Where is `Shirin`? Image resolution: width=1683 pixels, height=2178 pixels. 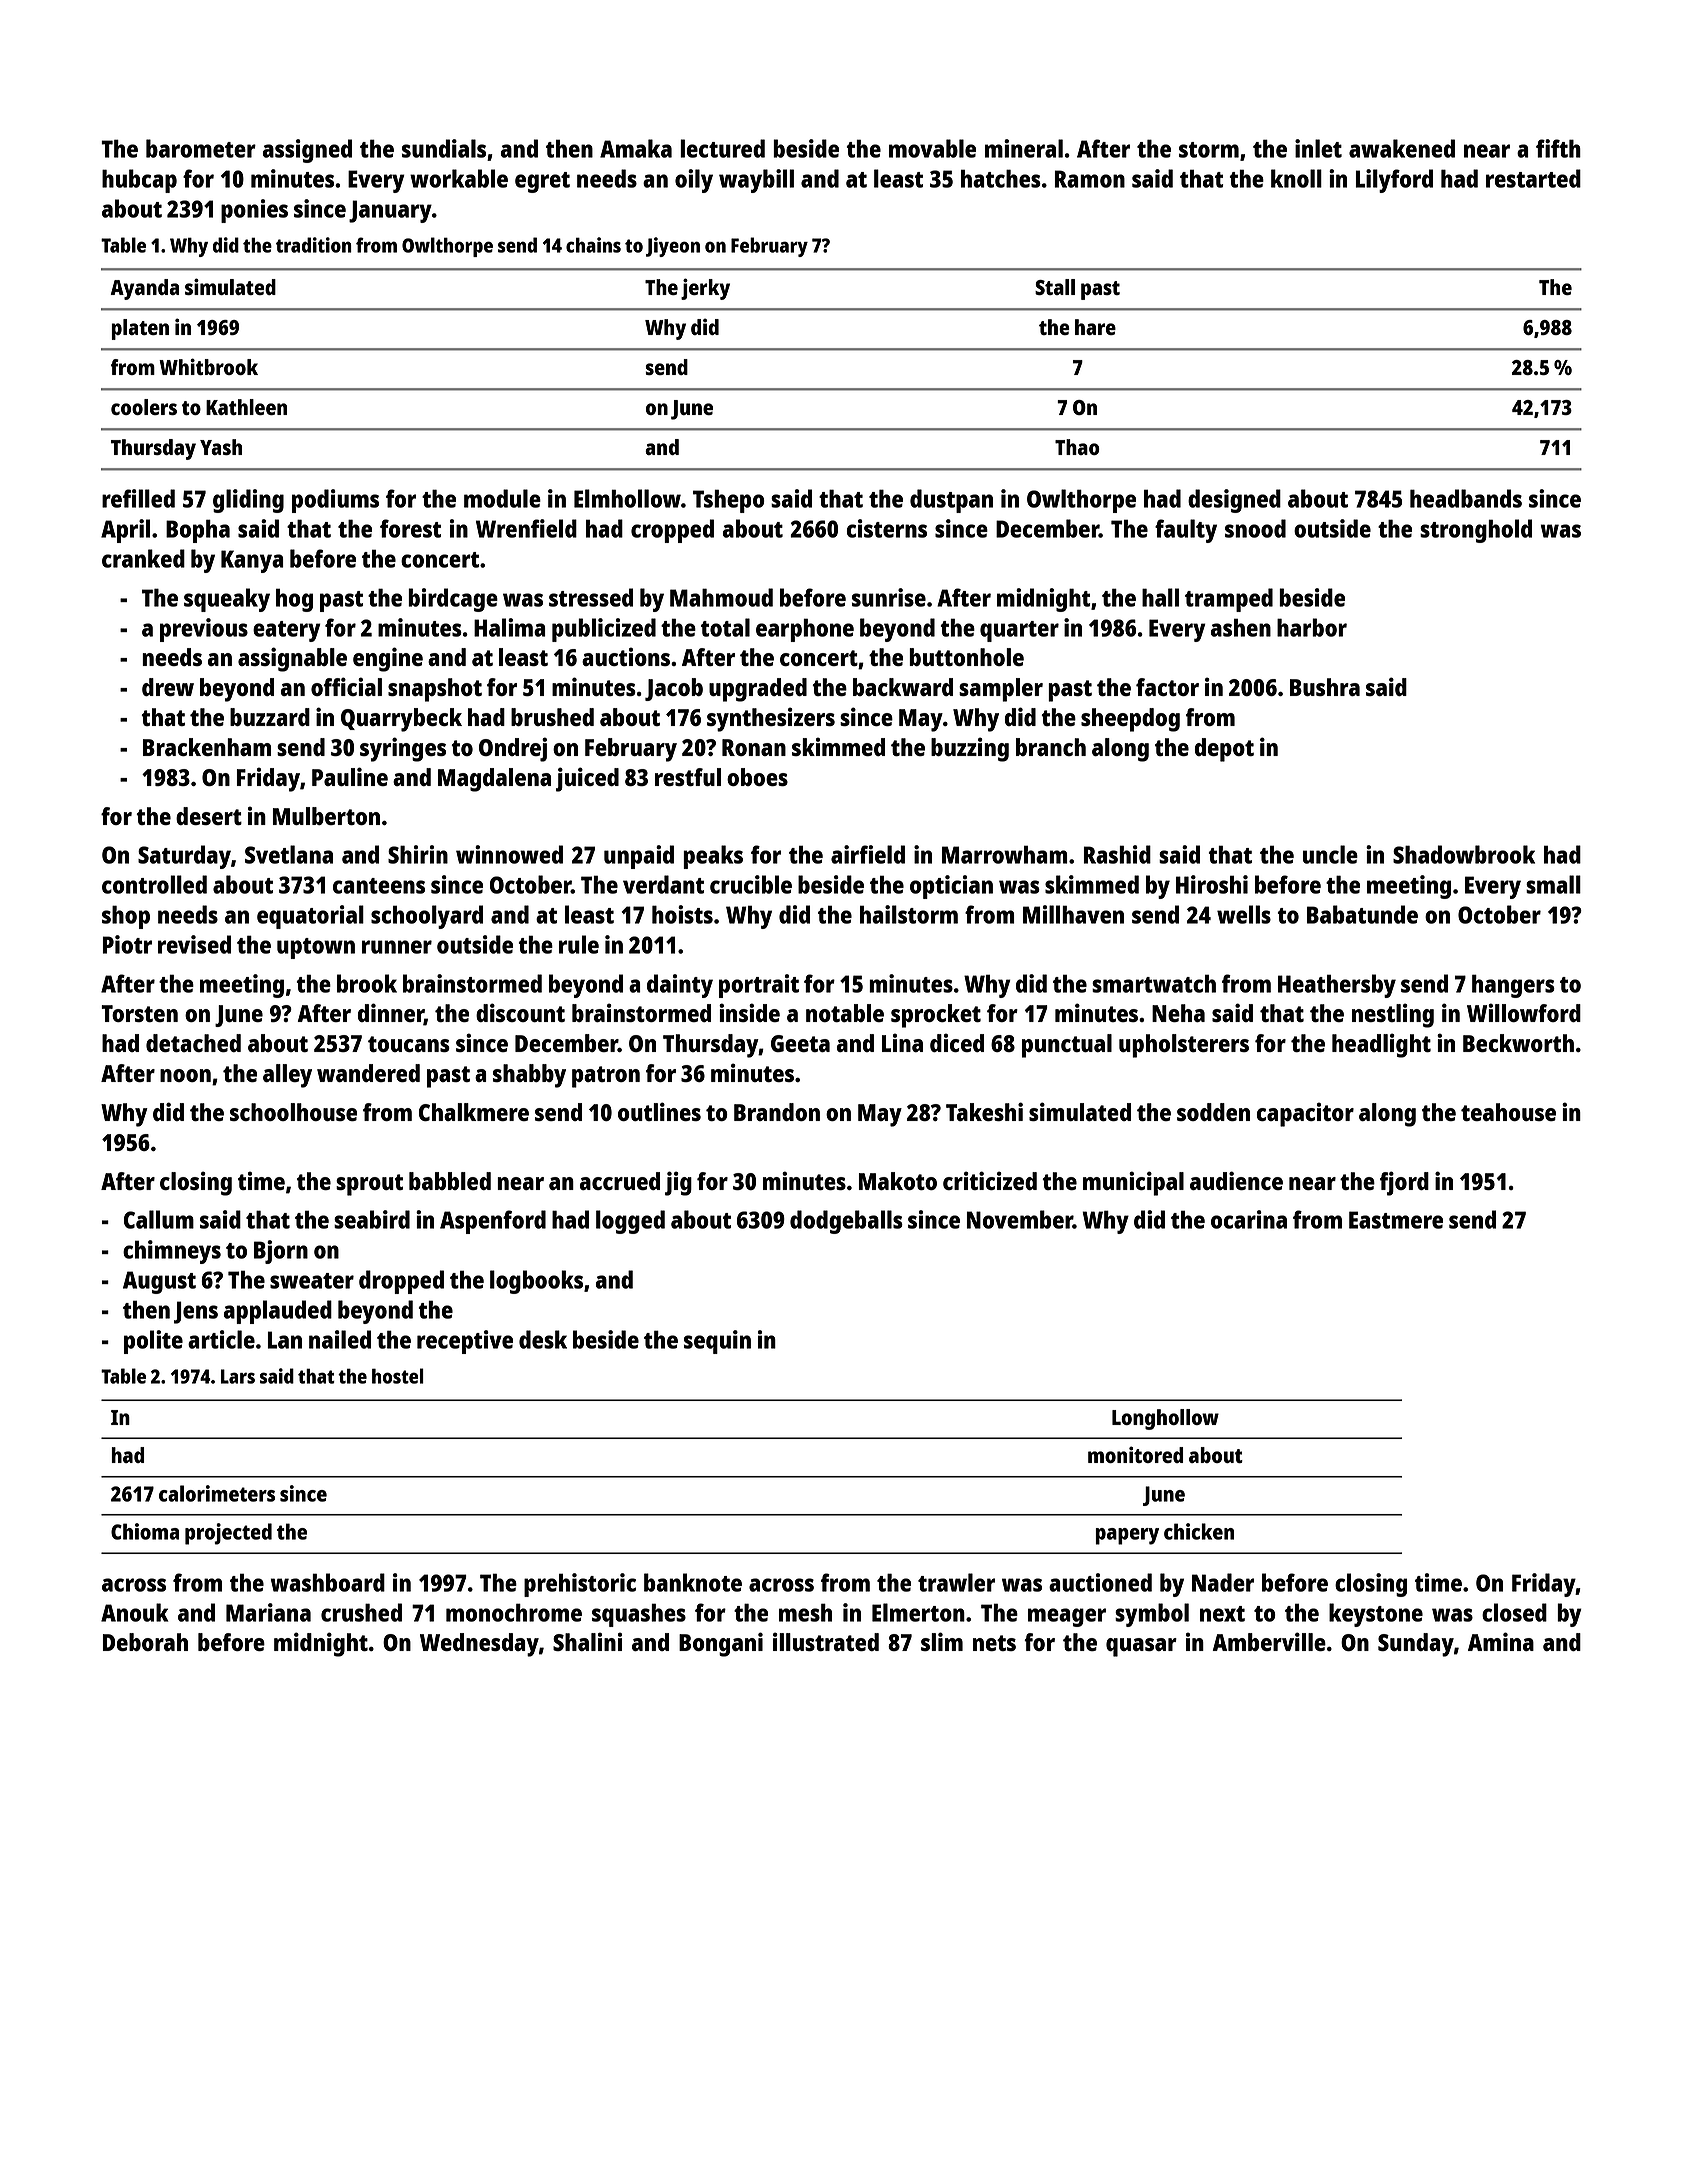 Shirin is located at coordinates (418, 854).
